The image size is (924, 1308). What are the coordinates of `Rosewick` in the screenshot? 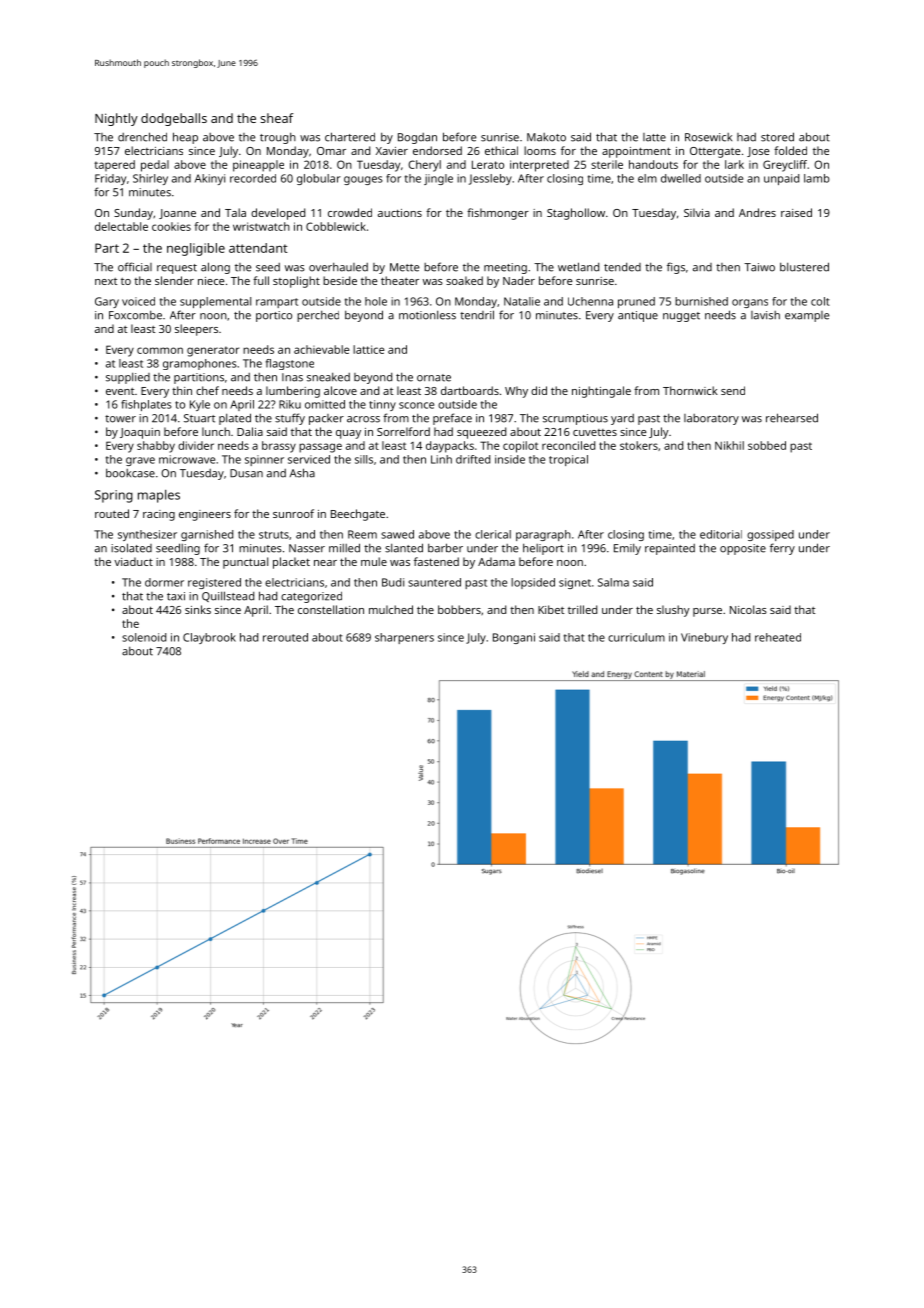 It's located at (708, 137).
